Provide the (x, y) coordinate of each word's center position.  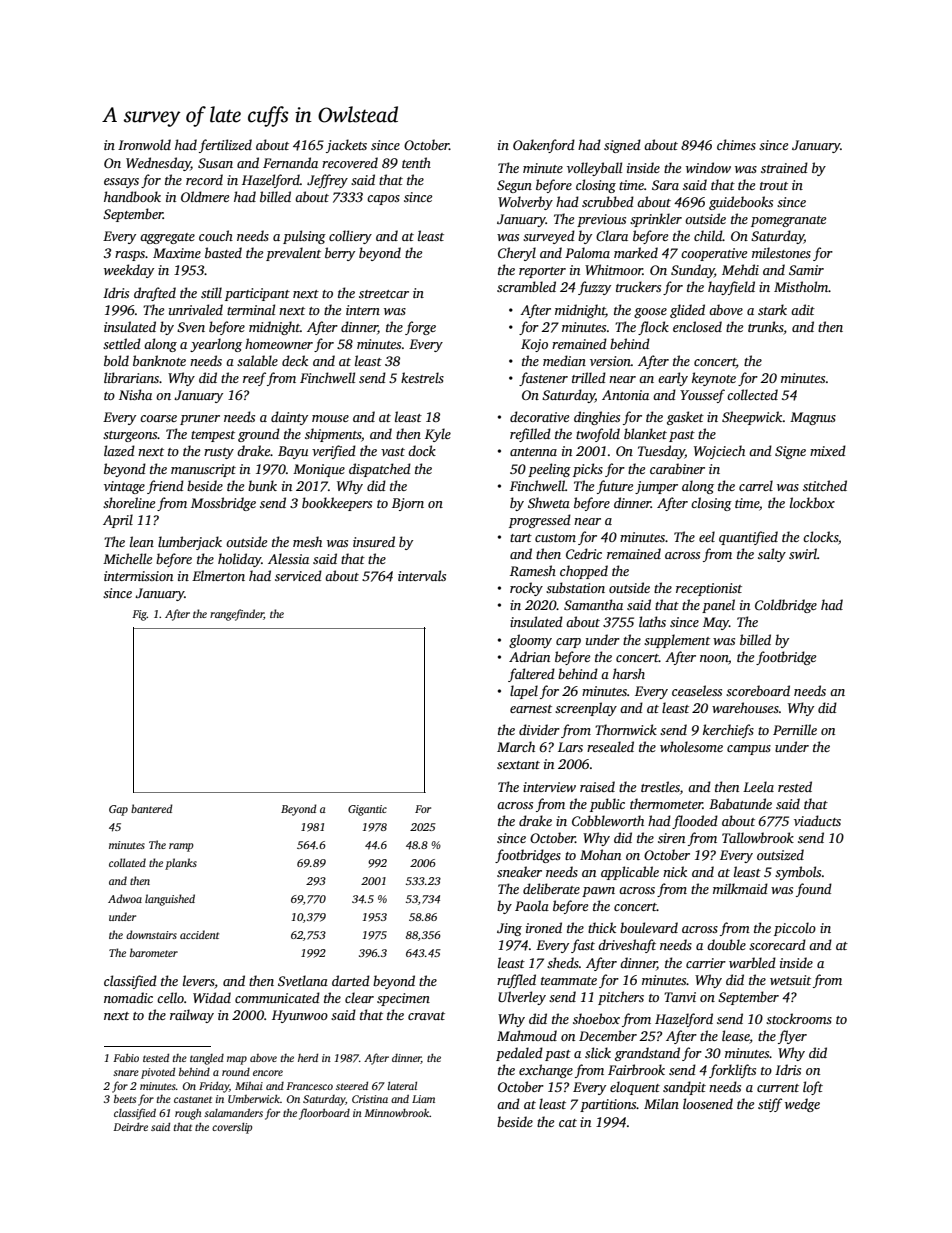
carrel (756, 485)
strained (784, 167)
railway (192, 1016)
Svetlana (303, 980)
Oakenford (544, 146)
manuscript (203, 470)
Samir (806, 270)
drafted (155, 294)
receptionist (709, 589)
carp (568, 643)
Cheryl (517, 254)
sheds (563, 962)
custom (555, 538)
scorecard (777, 944)
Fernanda (290, 162)
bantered (152, 808)
